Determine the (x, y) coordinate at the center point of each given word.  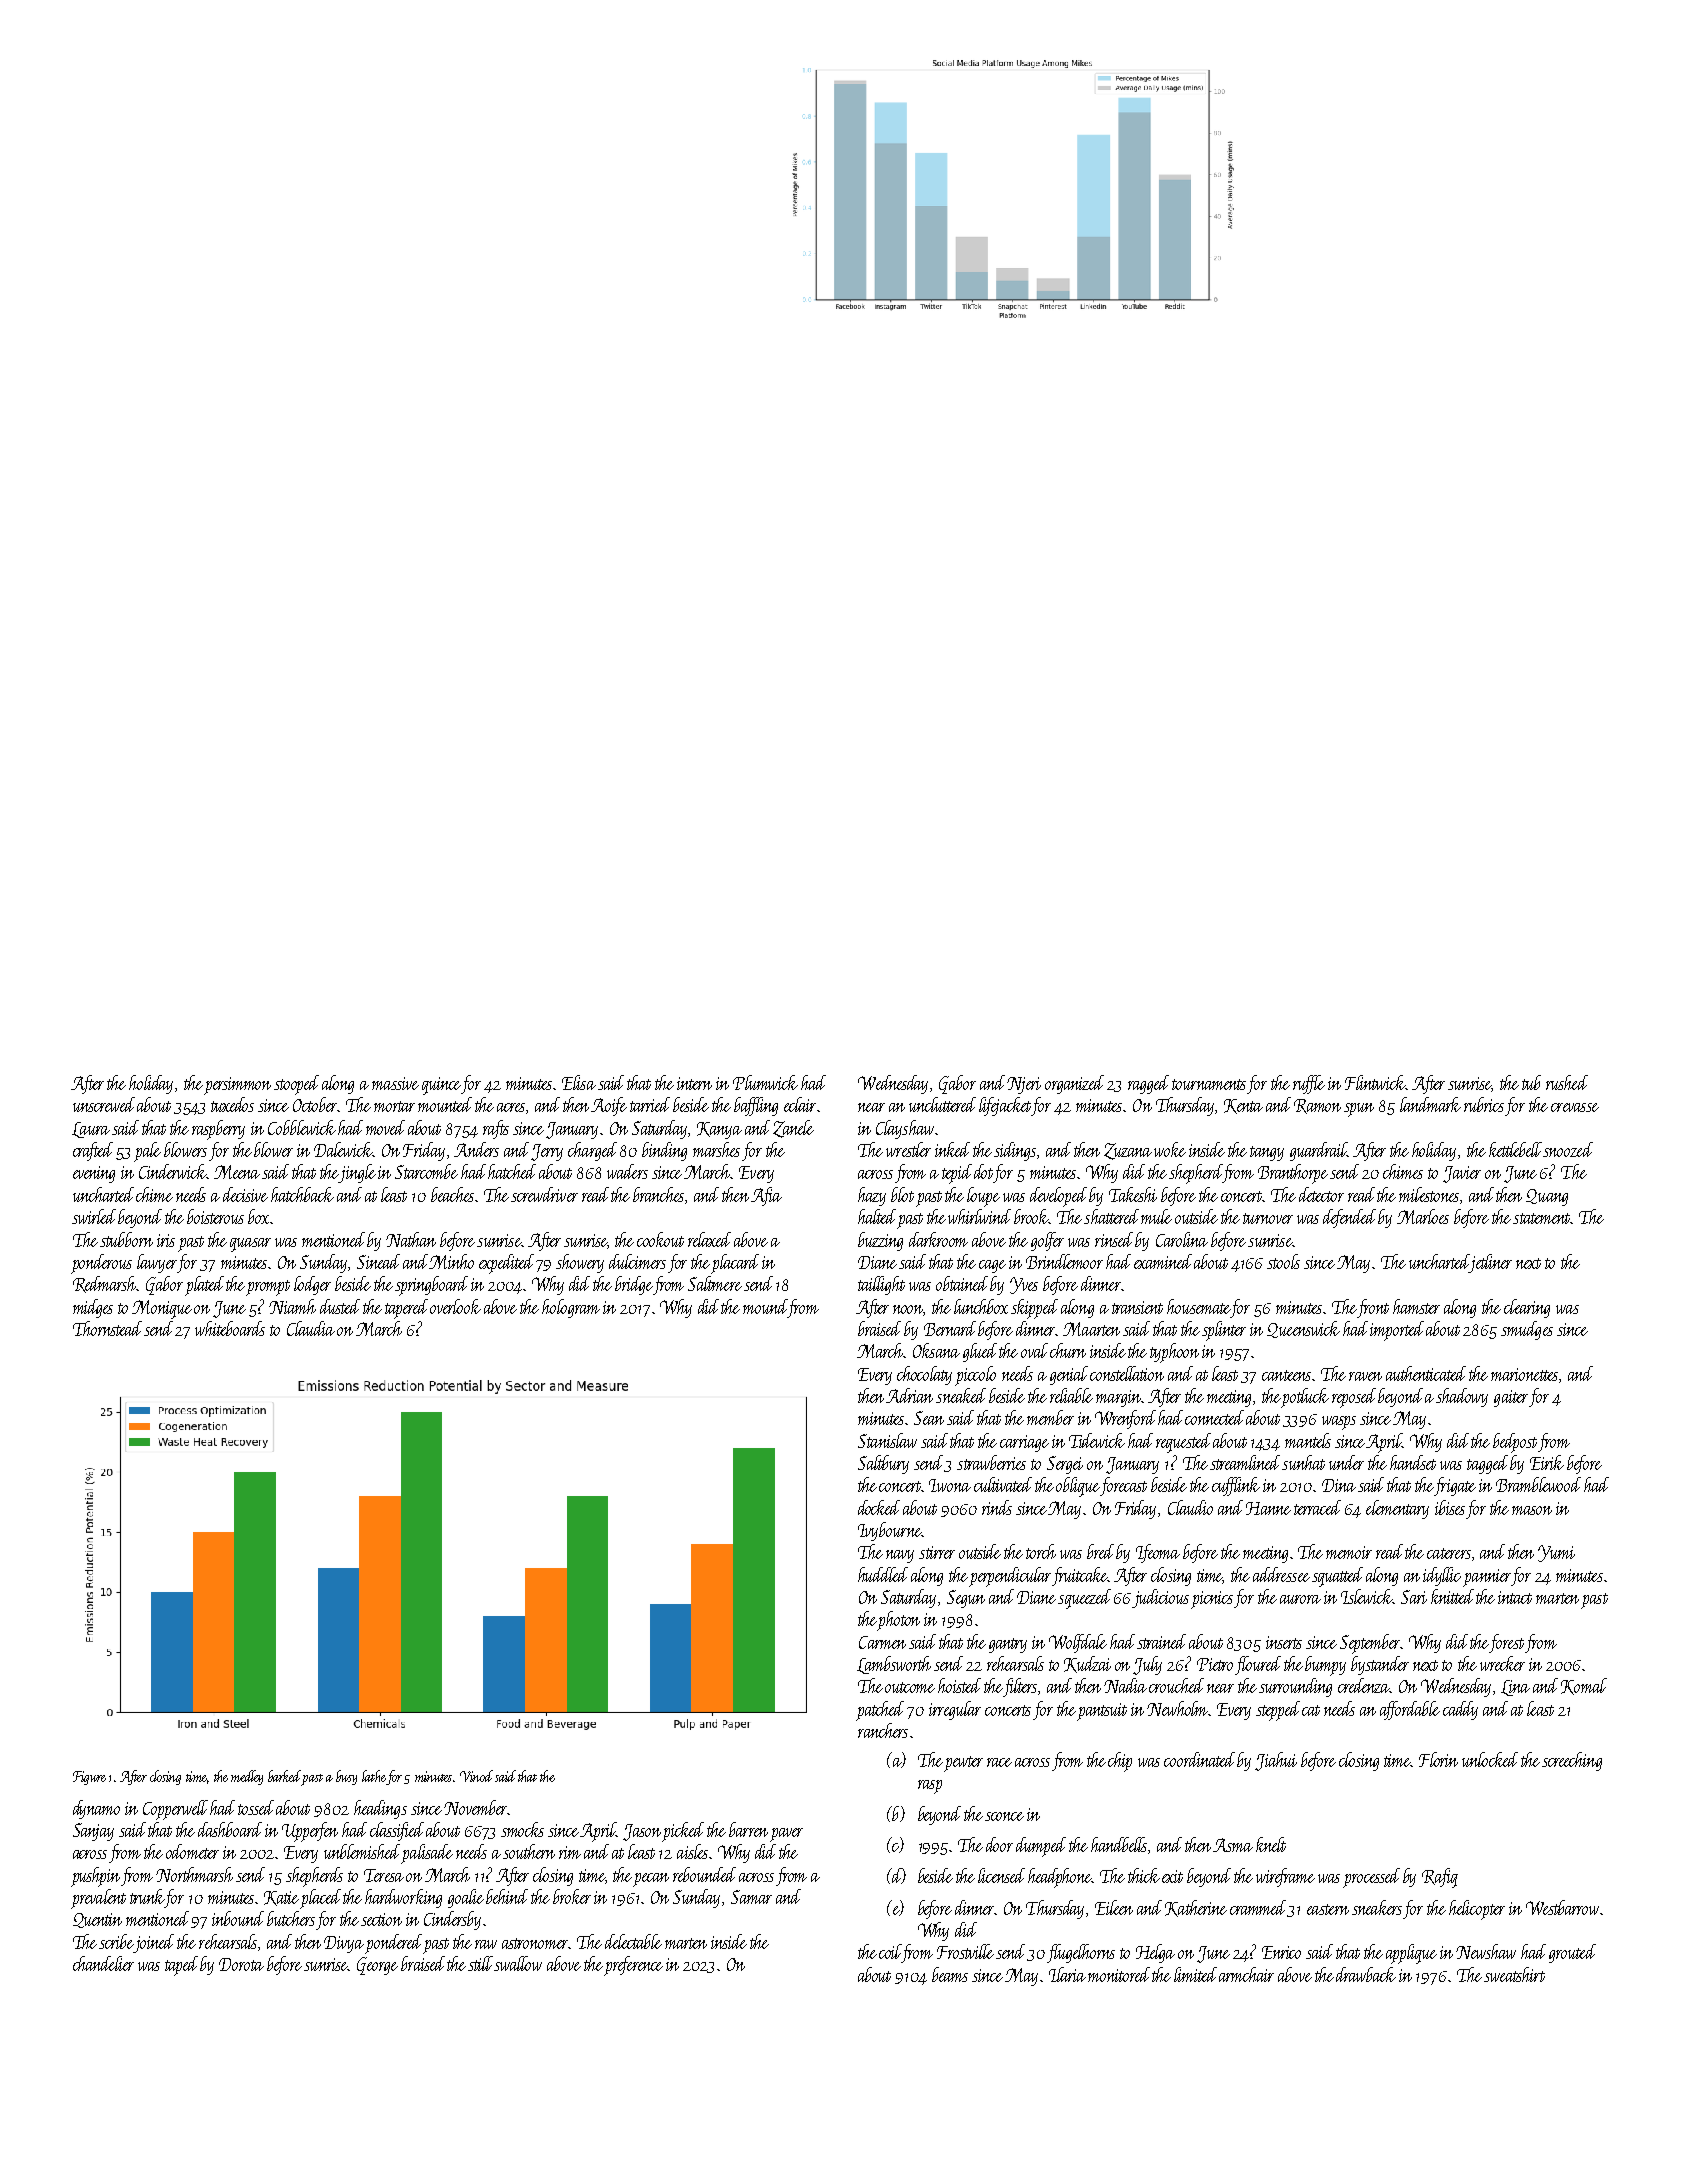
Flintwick (1375, 1082)
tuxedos (232, 1104)
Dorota (241, 1964)
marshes (716, 1149)
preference (633, 1966)
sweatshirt (1514, 1974)
